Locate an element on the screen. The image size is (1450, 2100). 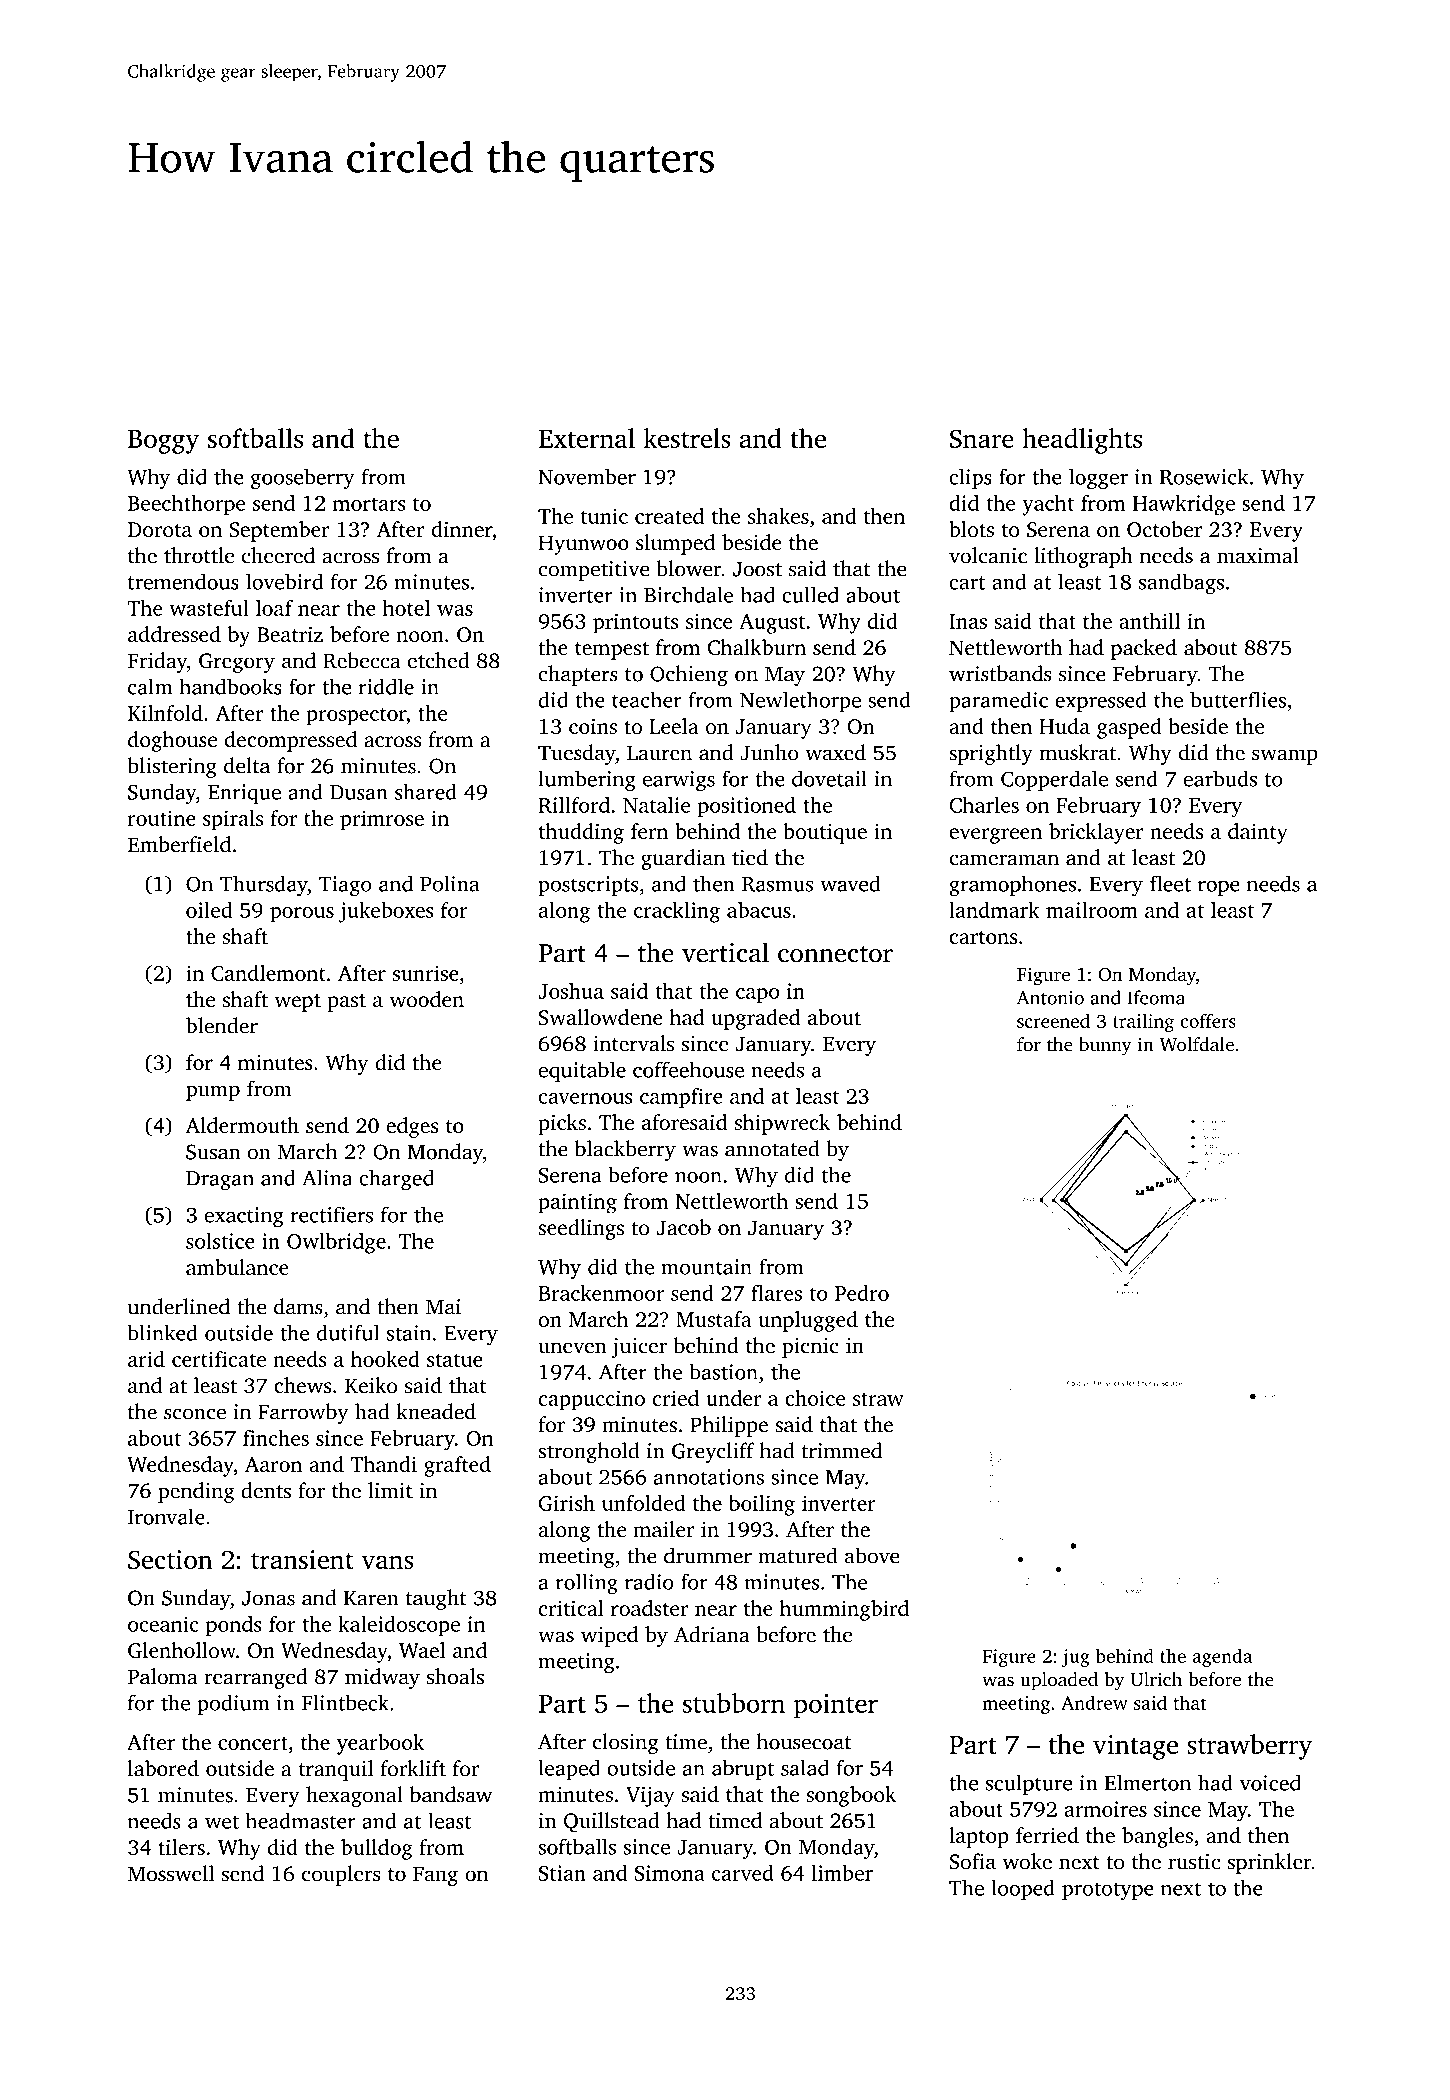
External is located at coordinates (587, 438).
